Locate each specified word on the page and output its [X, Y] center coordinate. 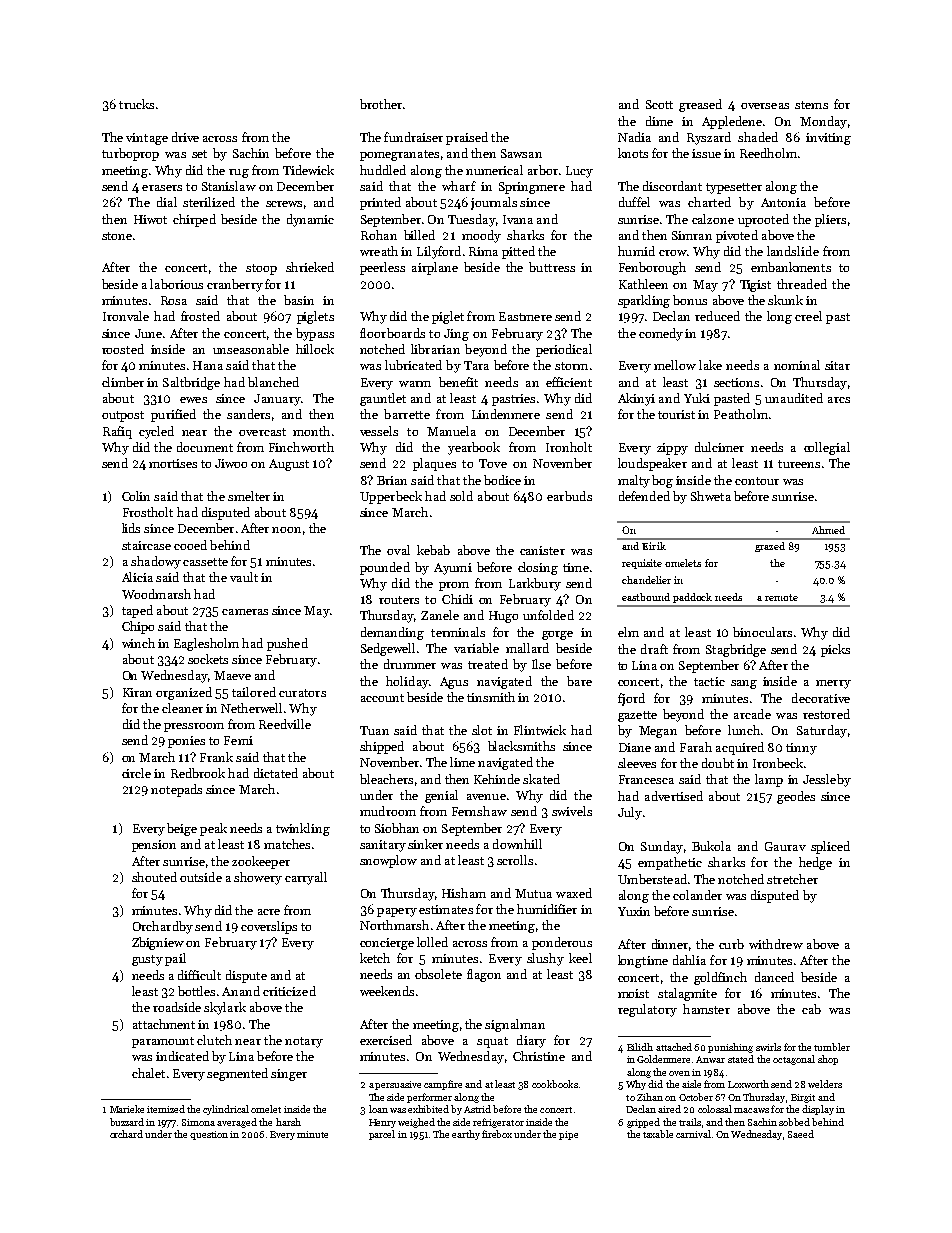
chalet [148, 1073]
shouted [154, 877]
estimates [446, 909]
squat [492, 1042]
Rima [483, 251]
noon [286, 530]
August [289, 465]
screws [284, 204]
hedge [815, 863]
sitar [837, 365]
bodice [502, 480]
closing [538, 568]
